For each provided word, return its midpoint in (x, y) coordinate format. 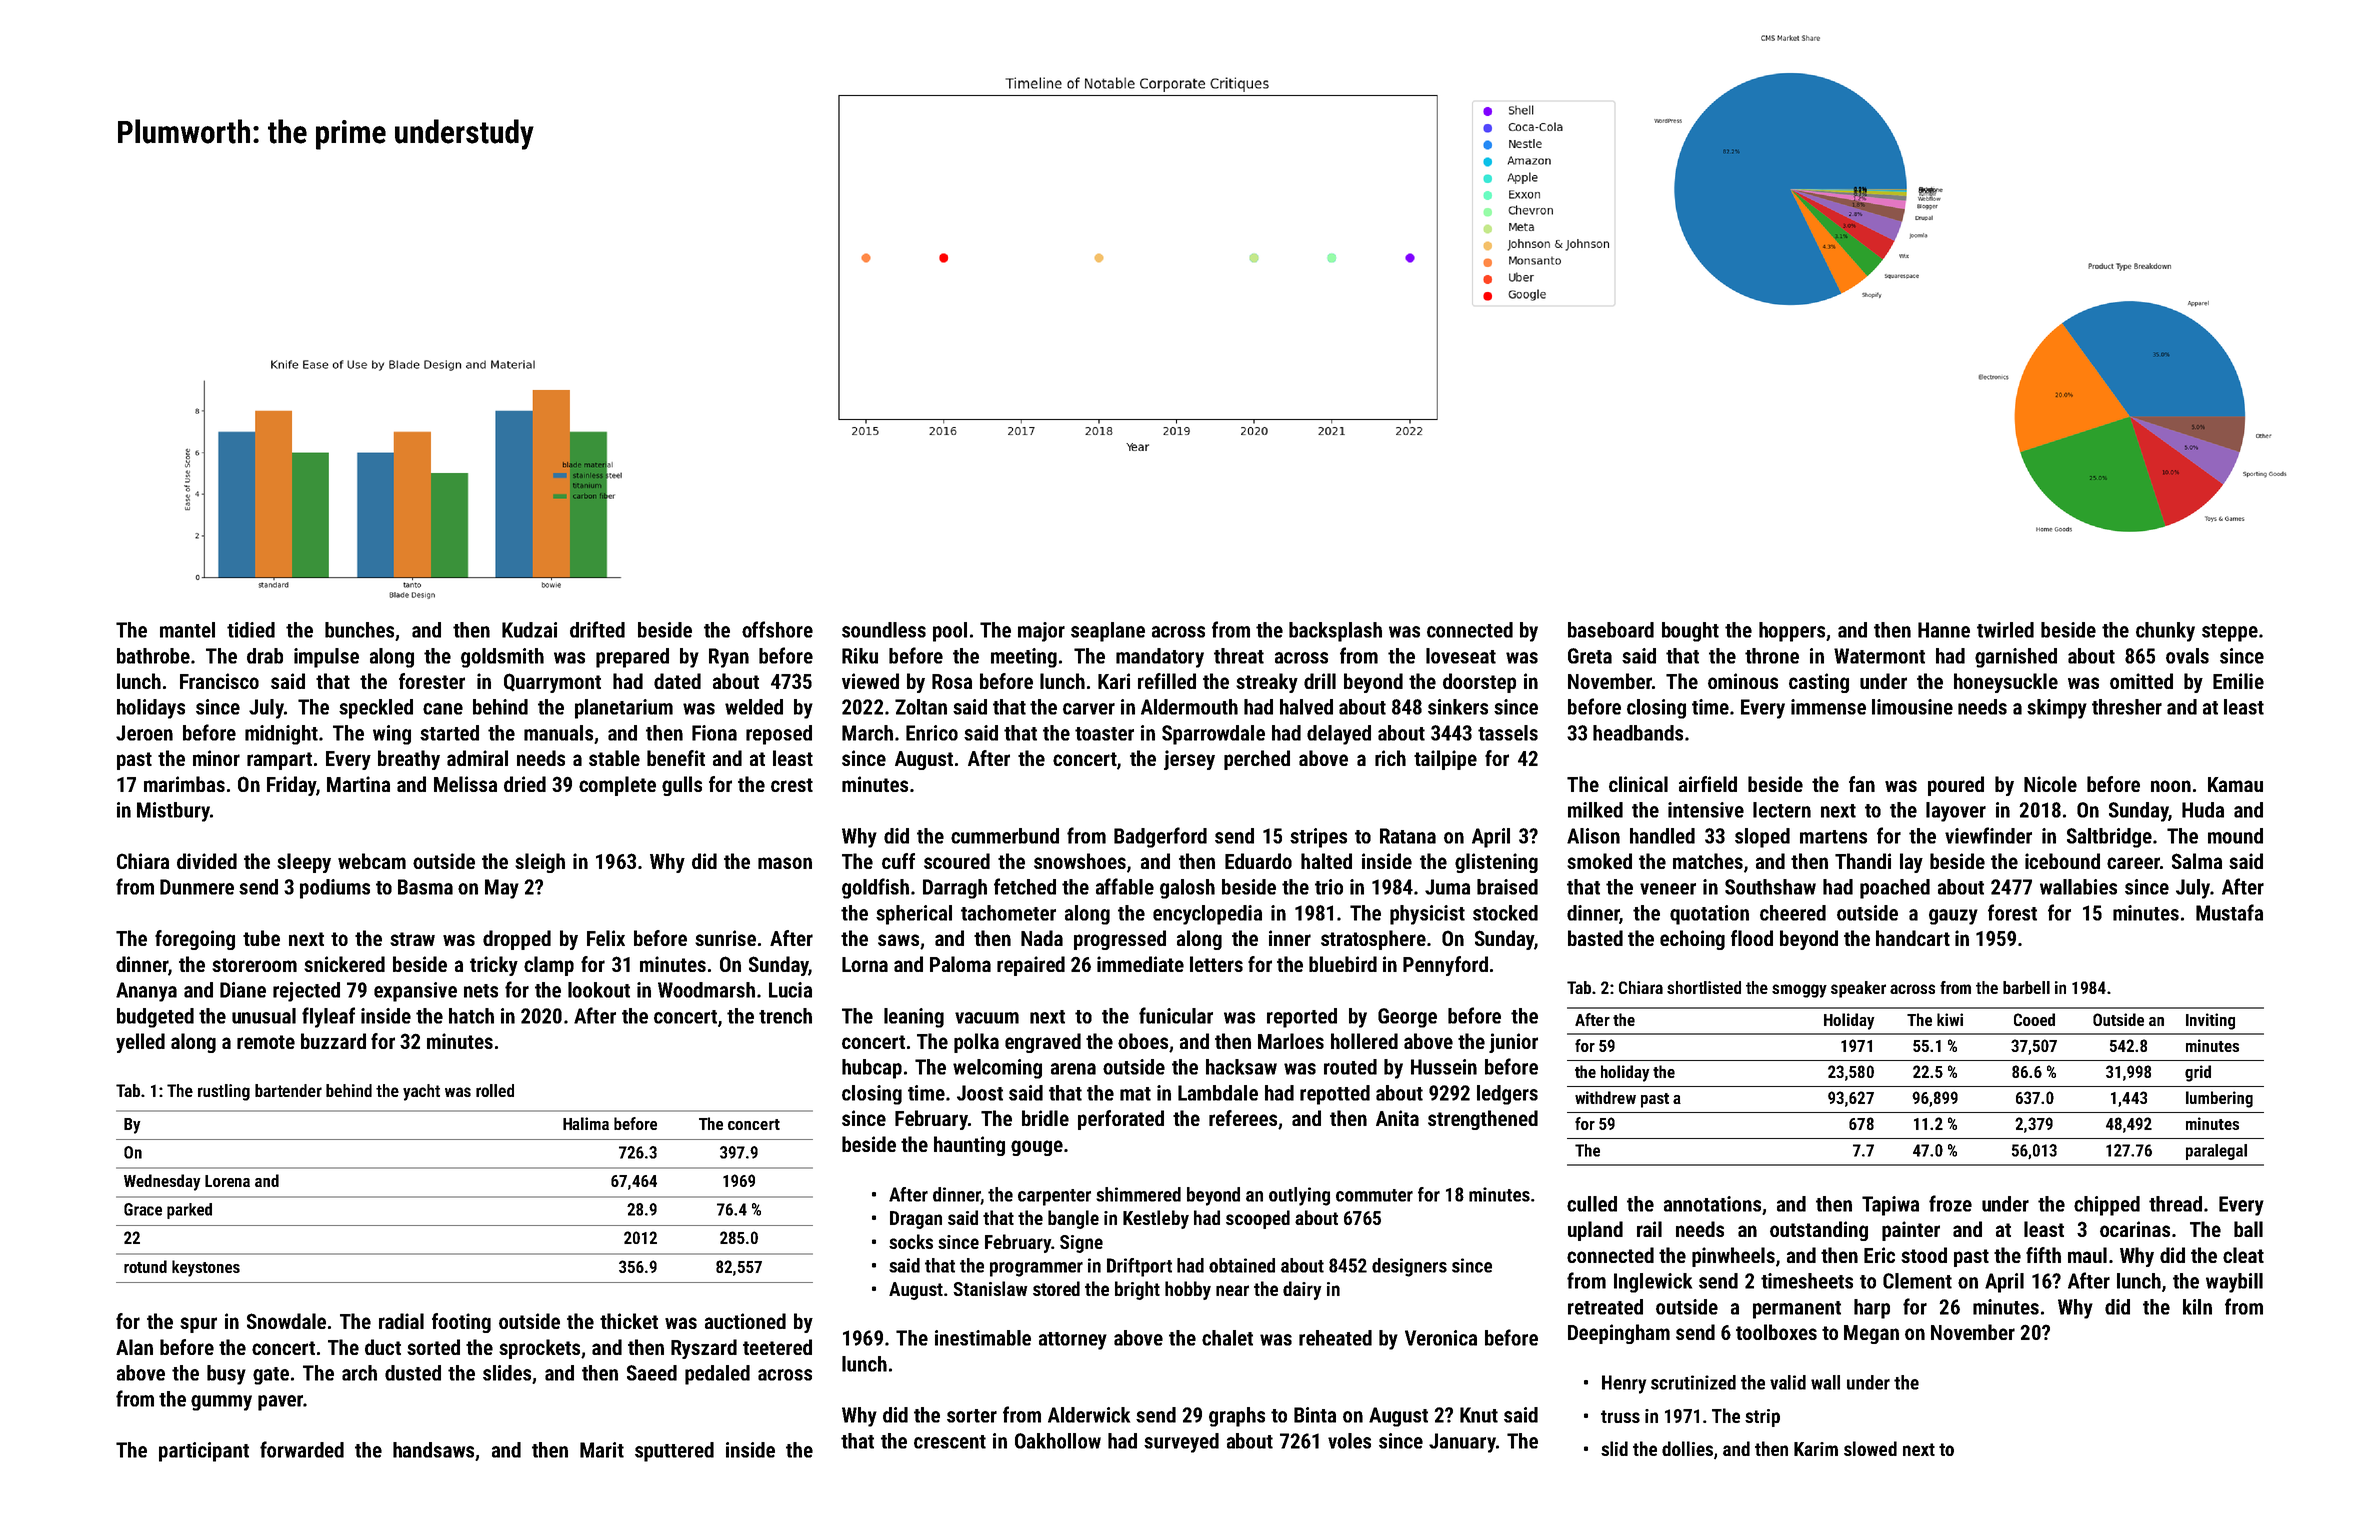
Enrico (932, 733)
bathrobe (153, 656)
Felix (606, 938)
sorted (433, 1347)
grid (2198, 1073)
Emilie (2238, 681)
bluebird (1343, 964)
